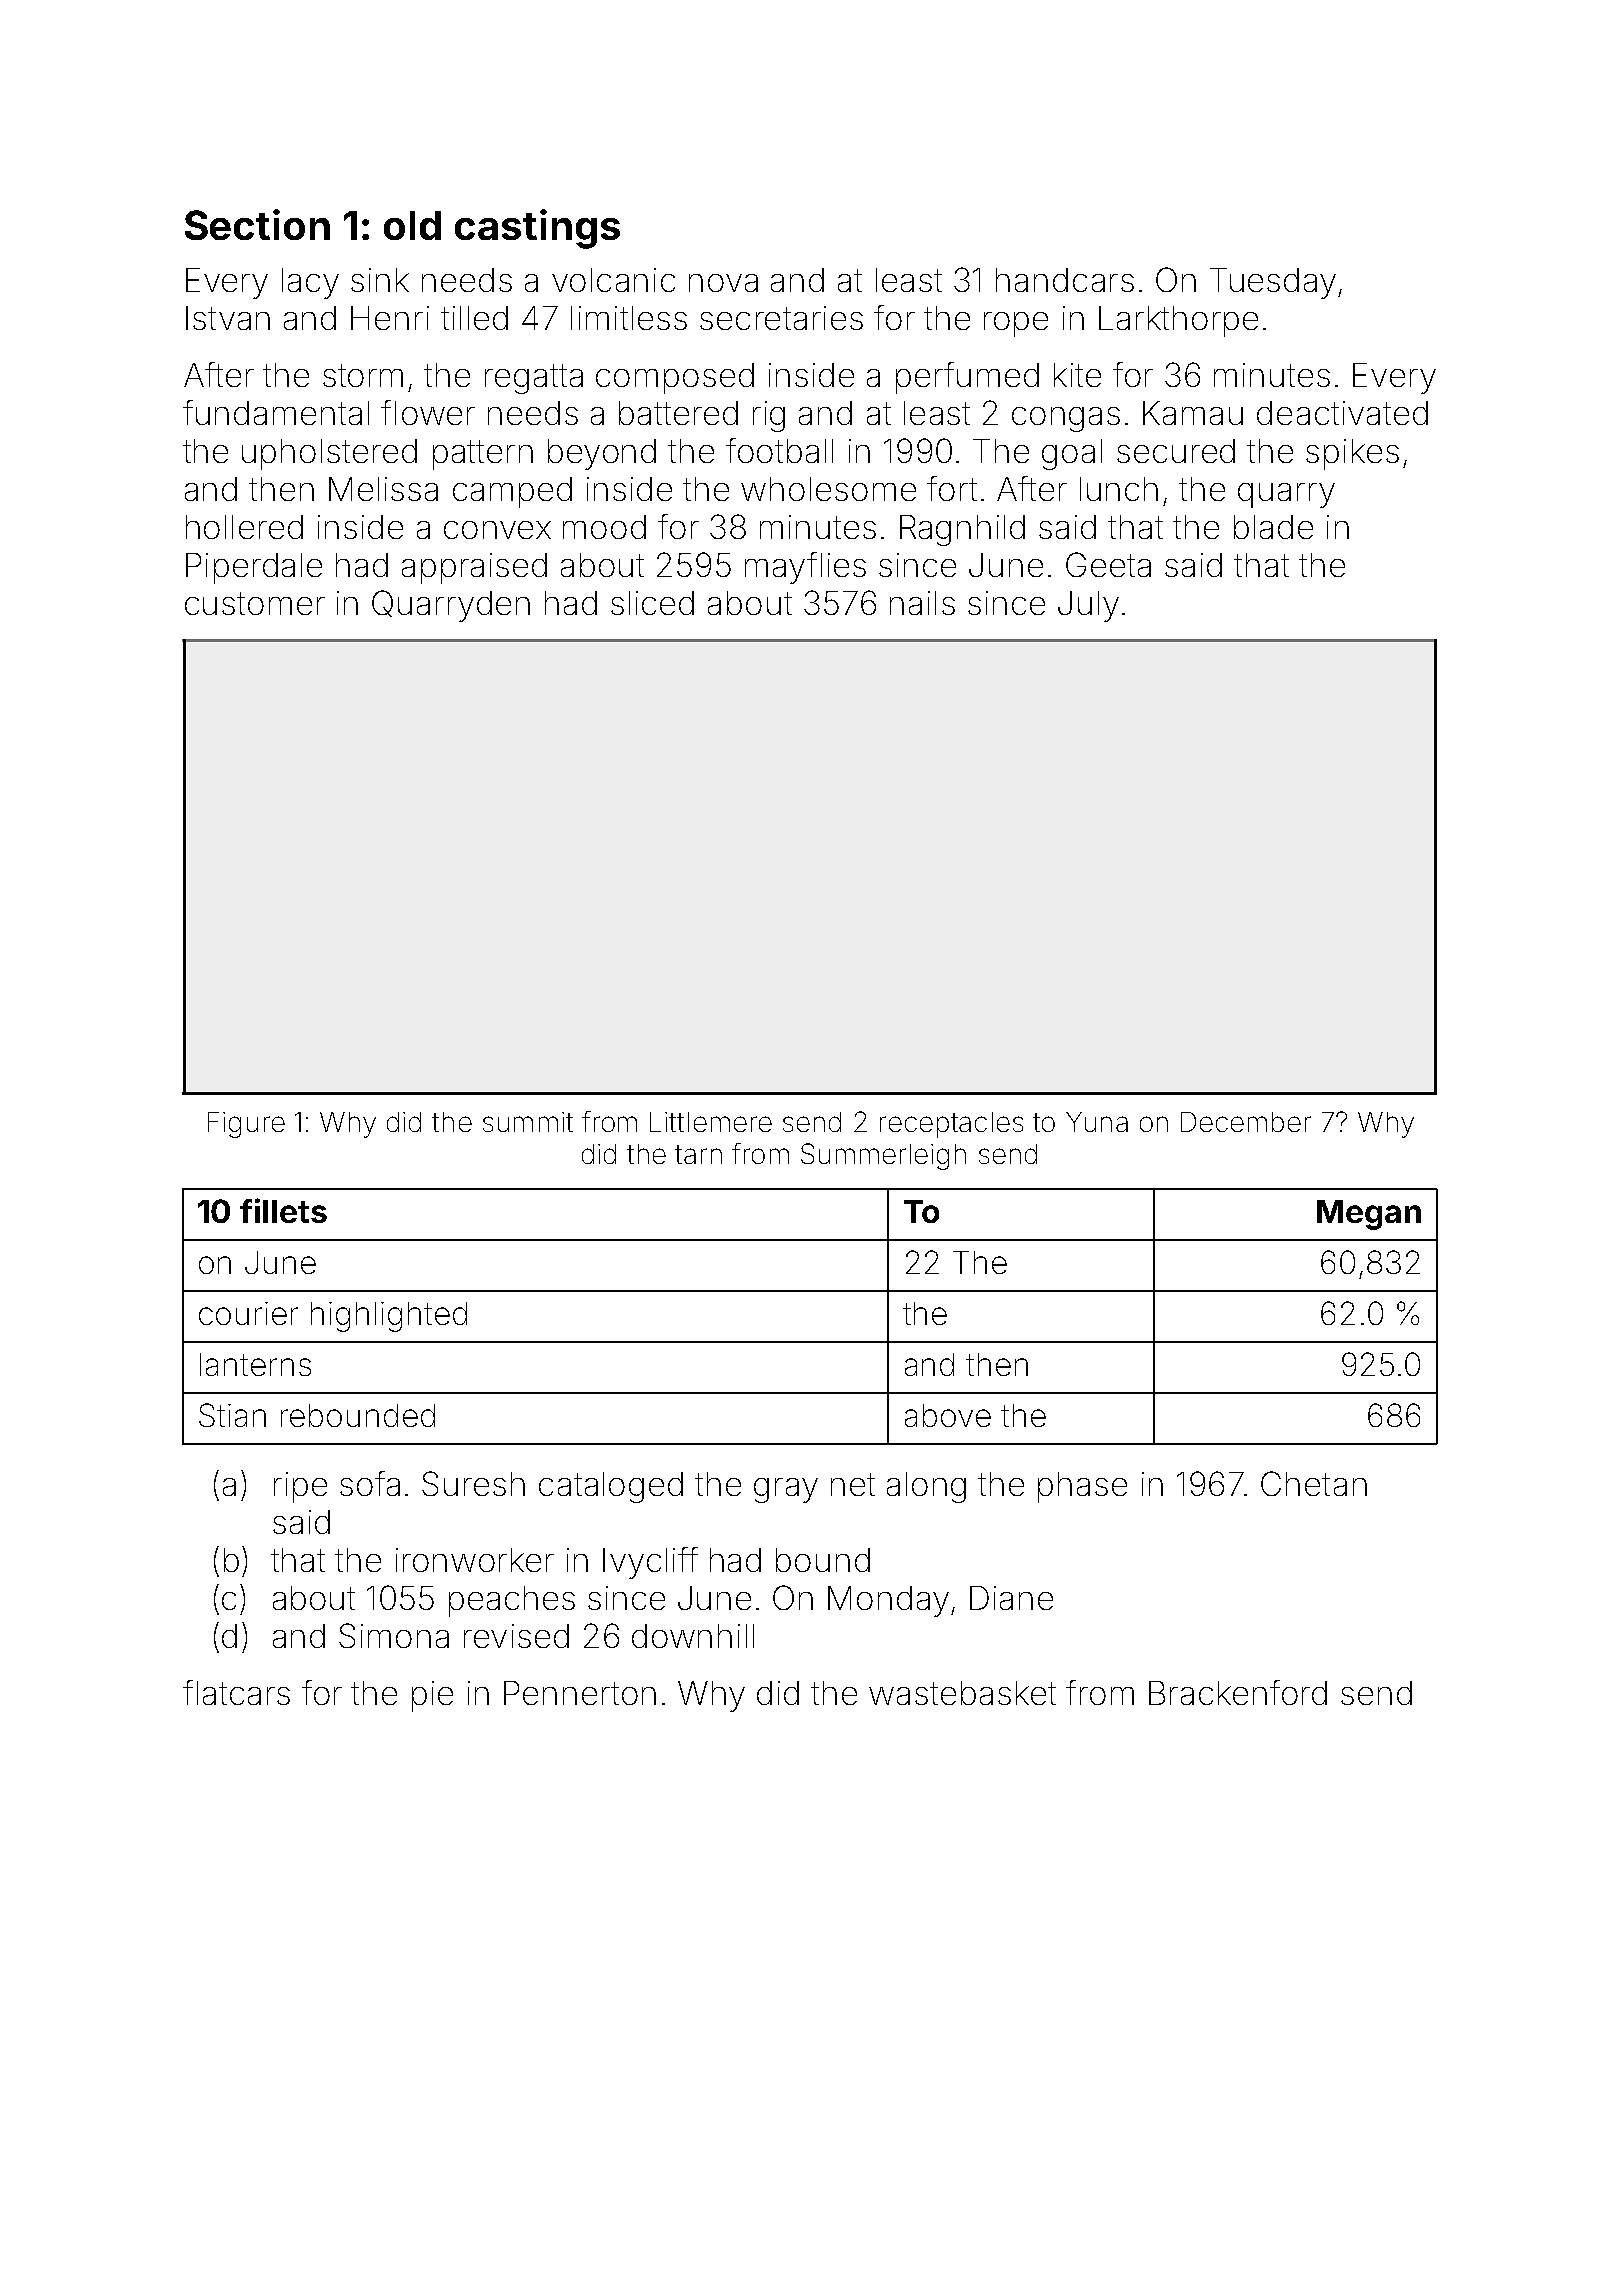  Describe the element at coordinates (1369, 1215) in the image. I see `Megan` at that location.
